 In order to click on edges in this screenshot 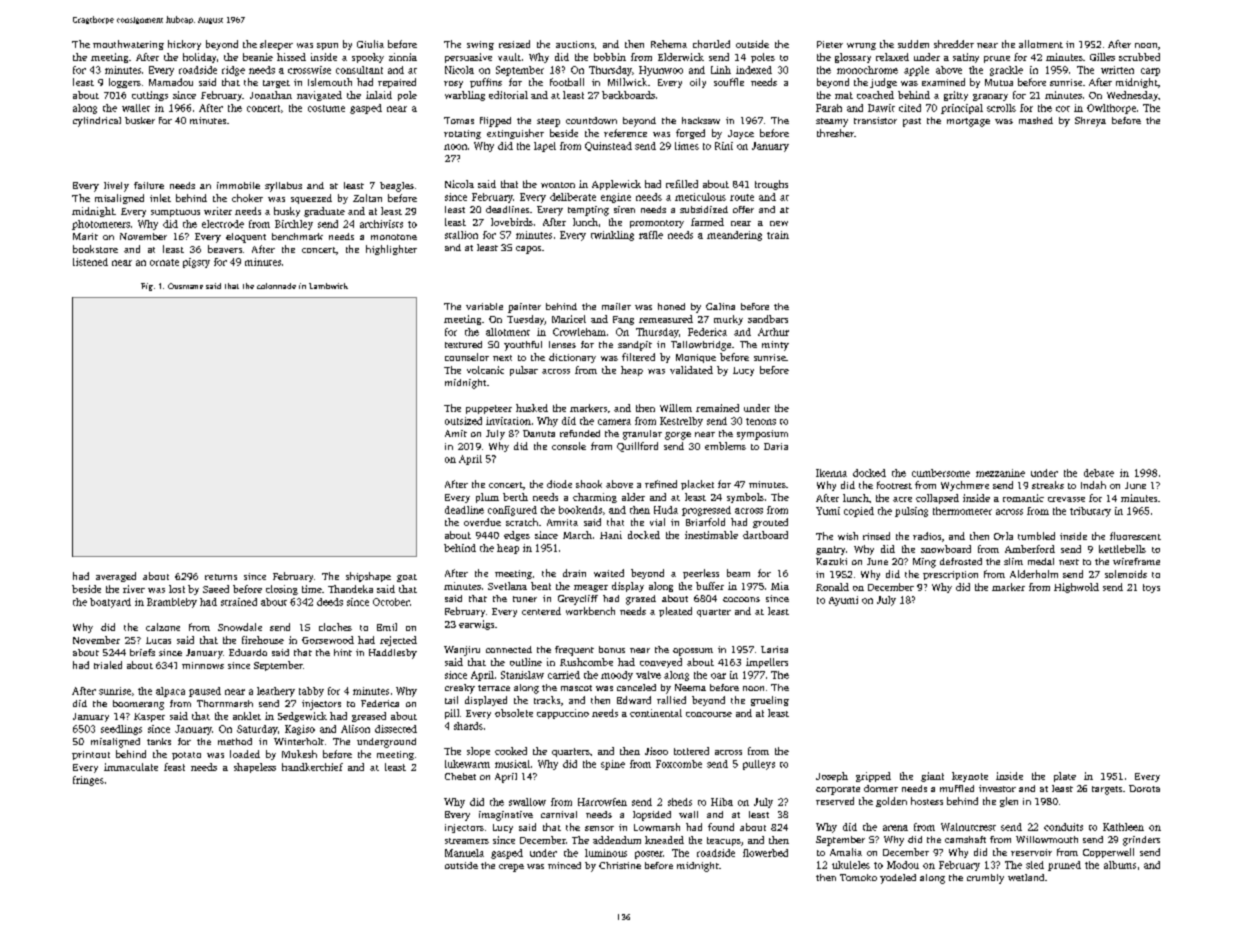, I will do `click(517, 536)`.
